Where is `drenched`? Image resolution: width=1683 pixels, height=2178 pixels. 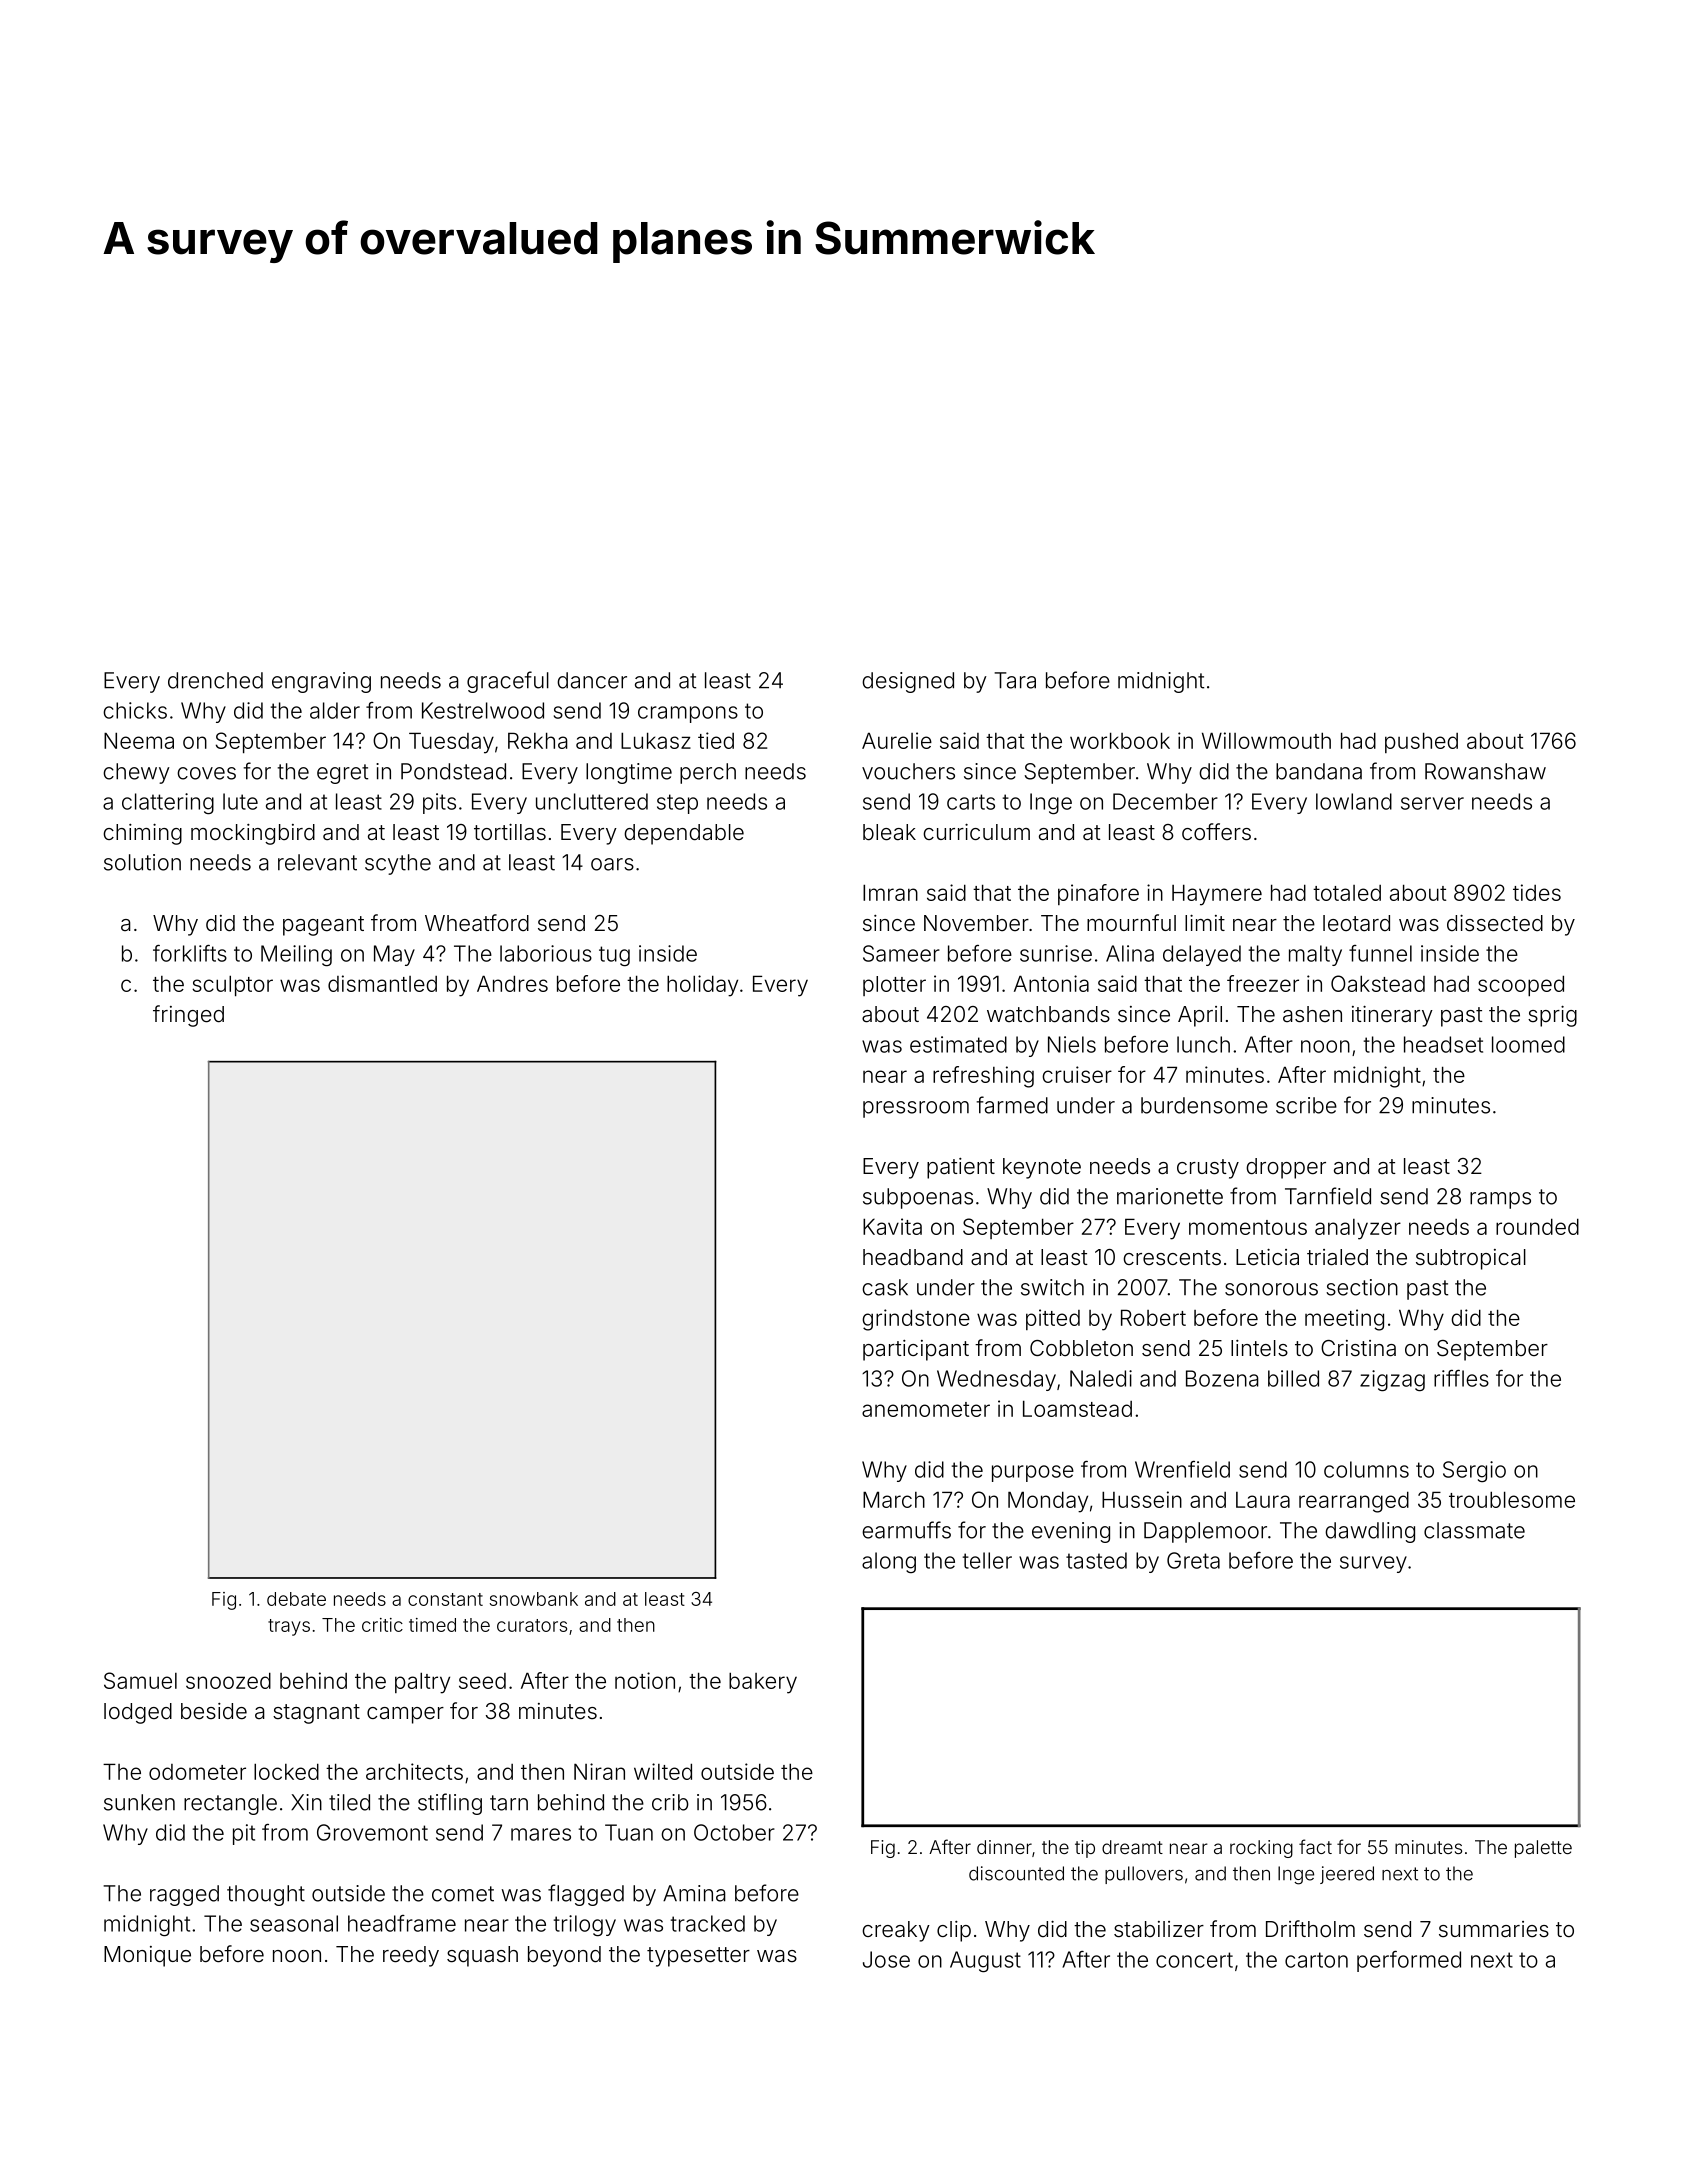 drenched is located at coordinates (215, 680).
